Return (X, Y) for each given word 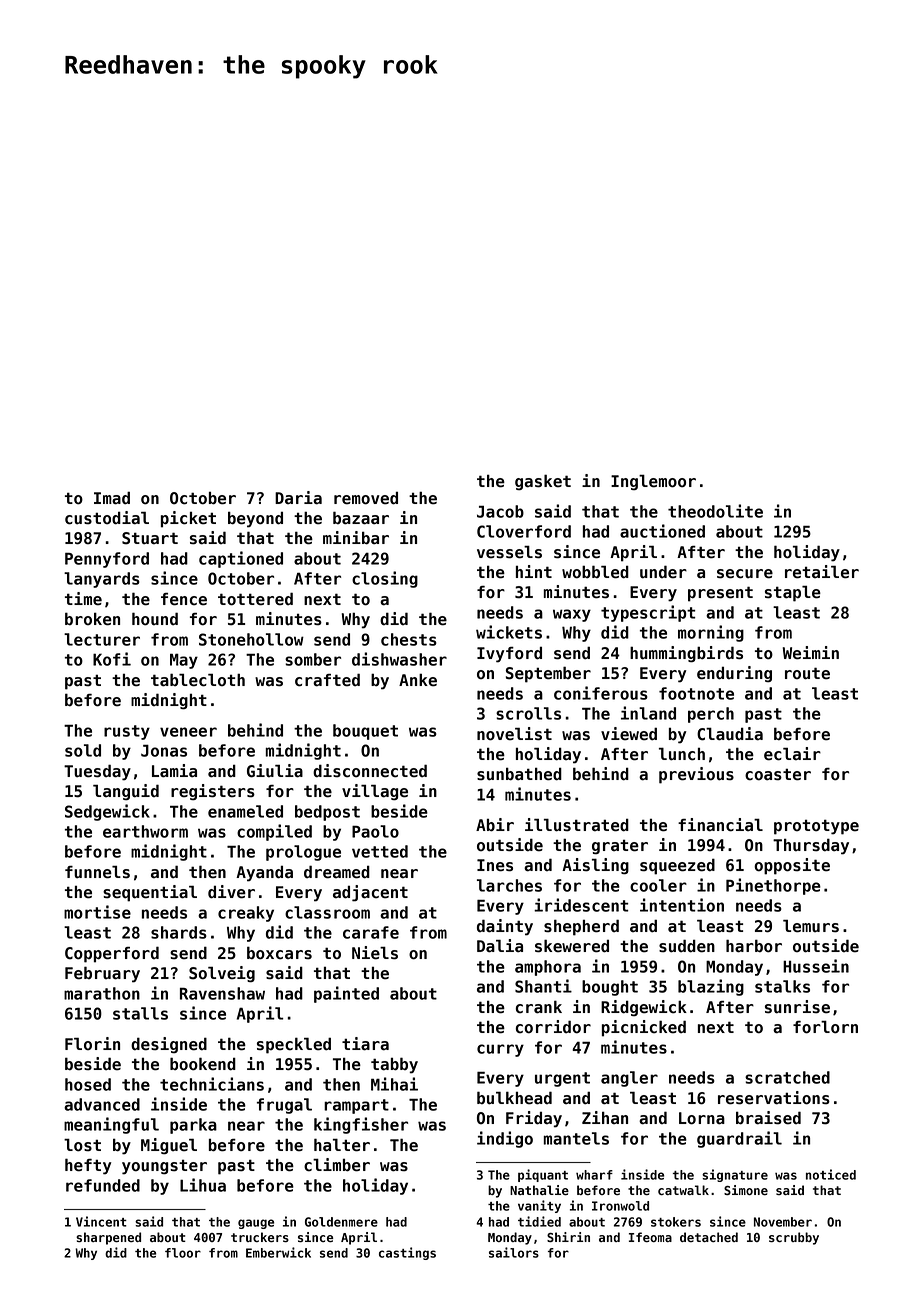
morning (711, 633)
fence (184, 599)
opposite (792, 866)
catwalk (683, 1190)
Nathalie (539, 1190)
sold (83, 750)
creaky (246, 914)
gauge (256, 1224)
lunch (682, 754)
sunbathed (519, 774)
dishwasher (399, 659)
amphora (548, 968)
